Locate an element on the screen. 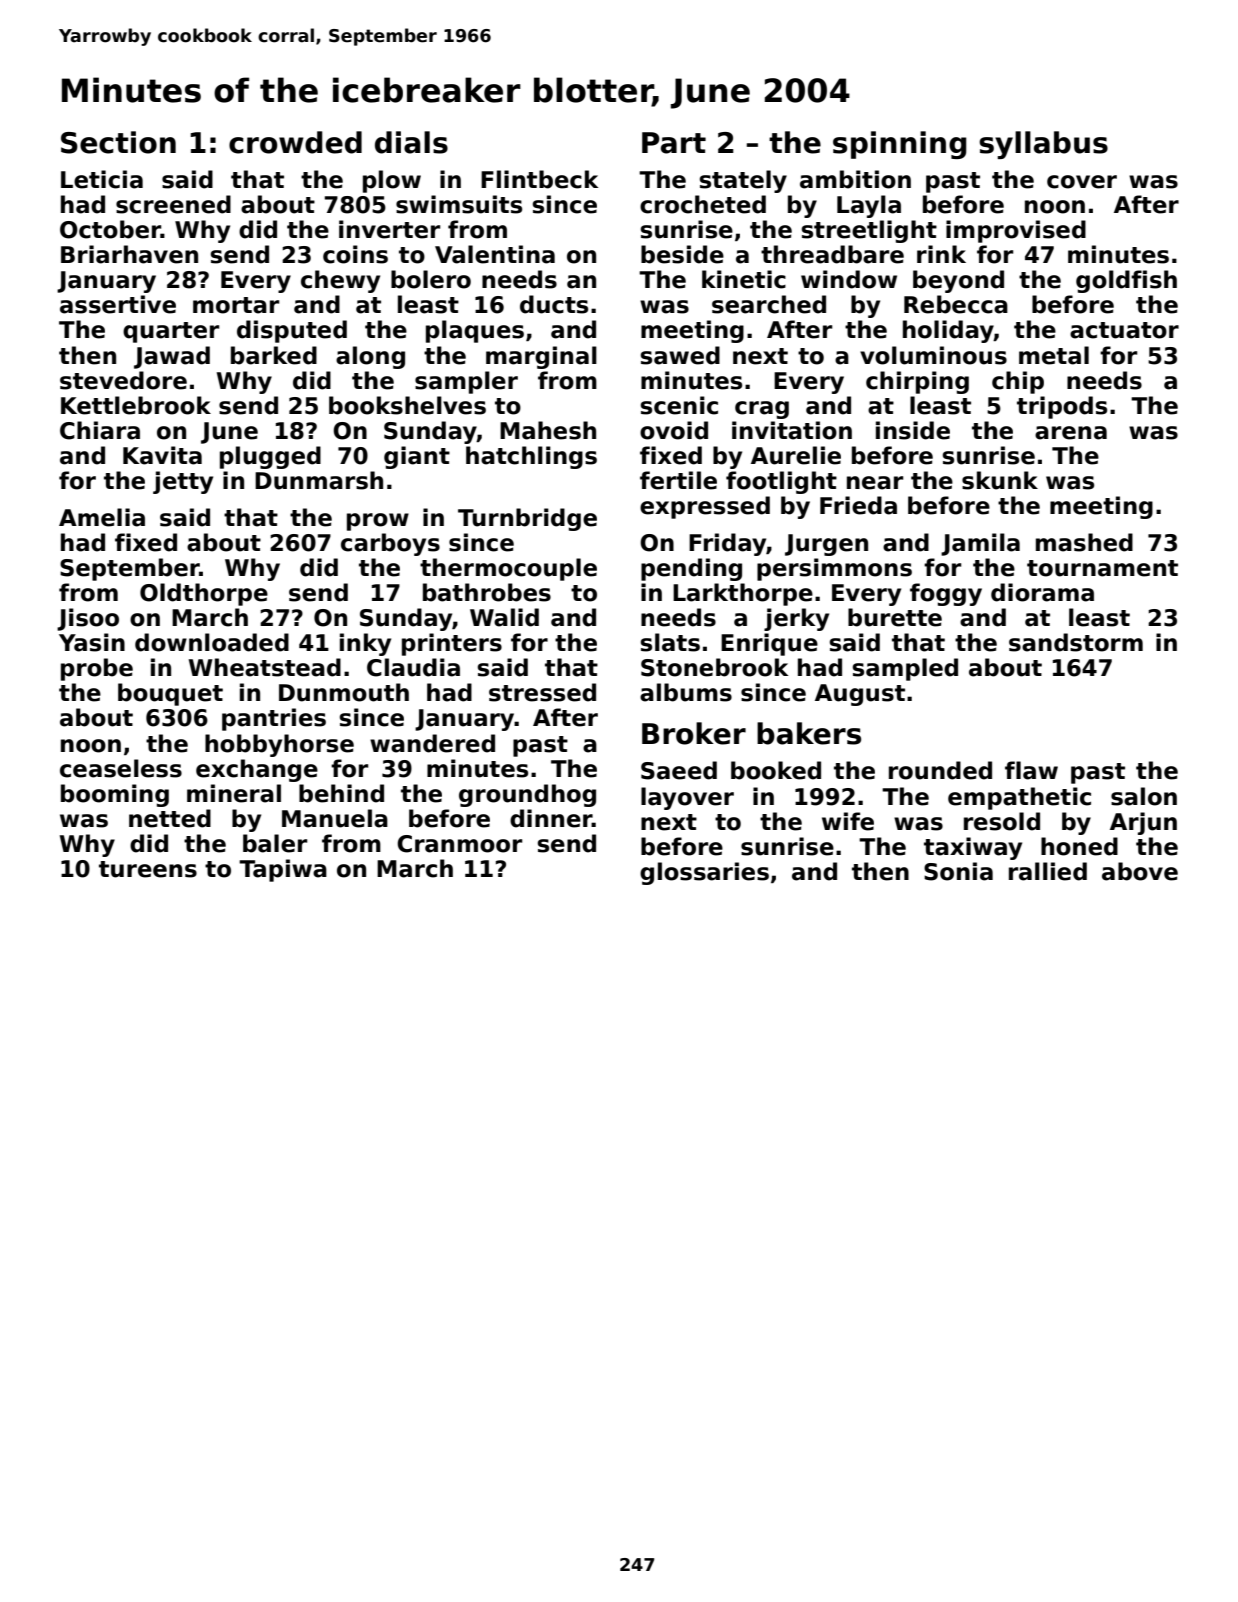  groundhog is located at coordinates (527, 795).
